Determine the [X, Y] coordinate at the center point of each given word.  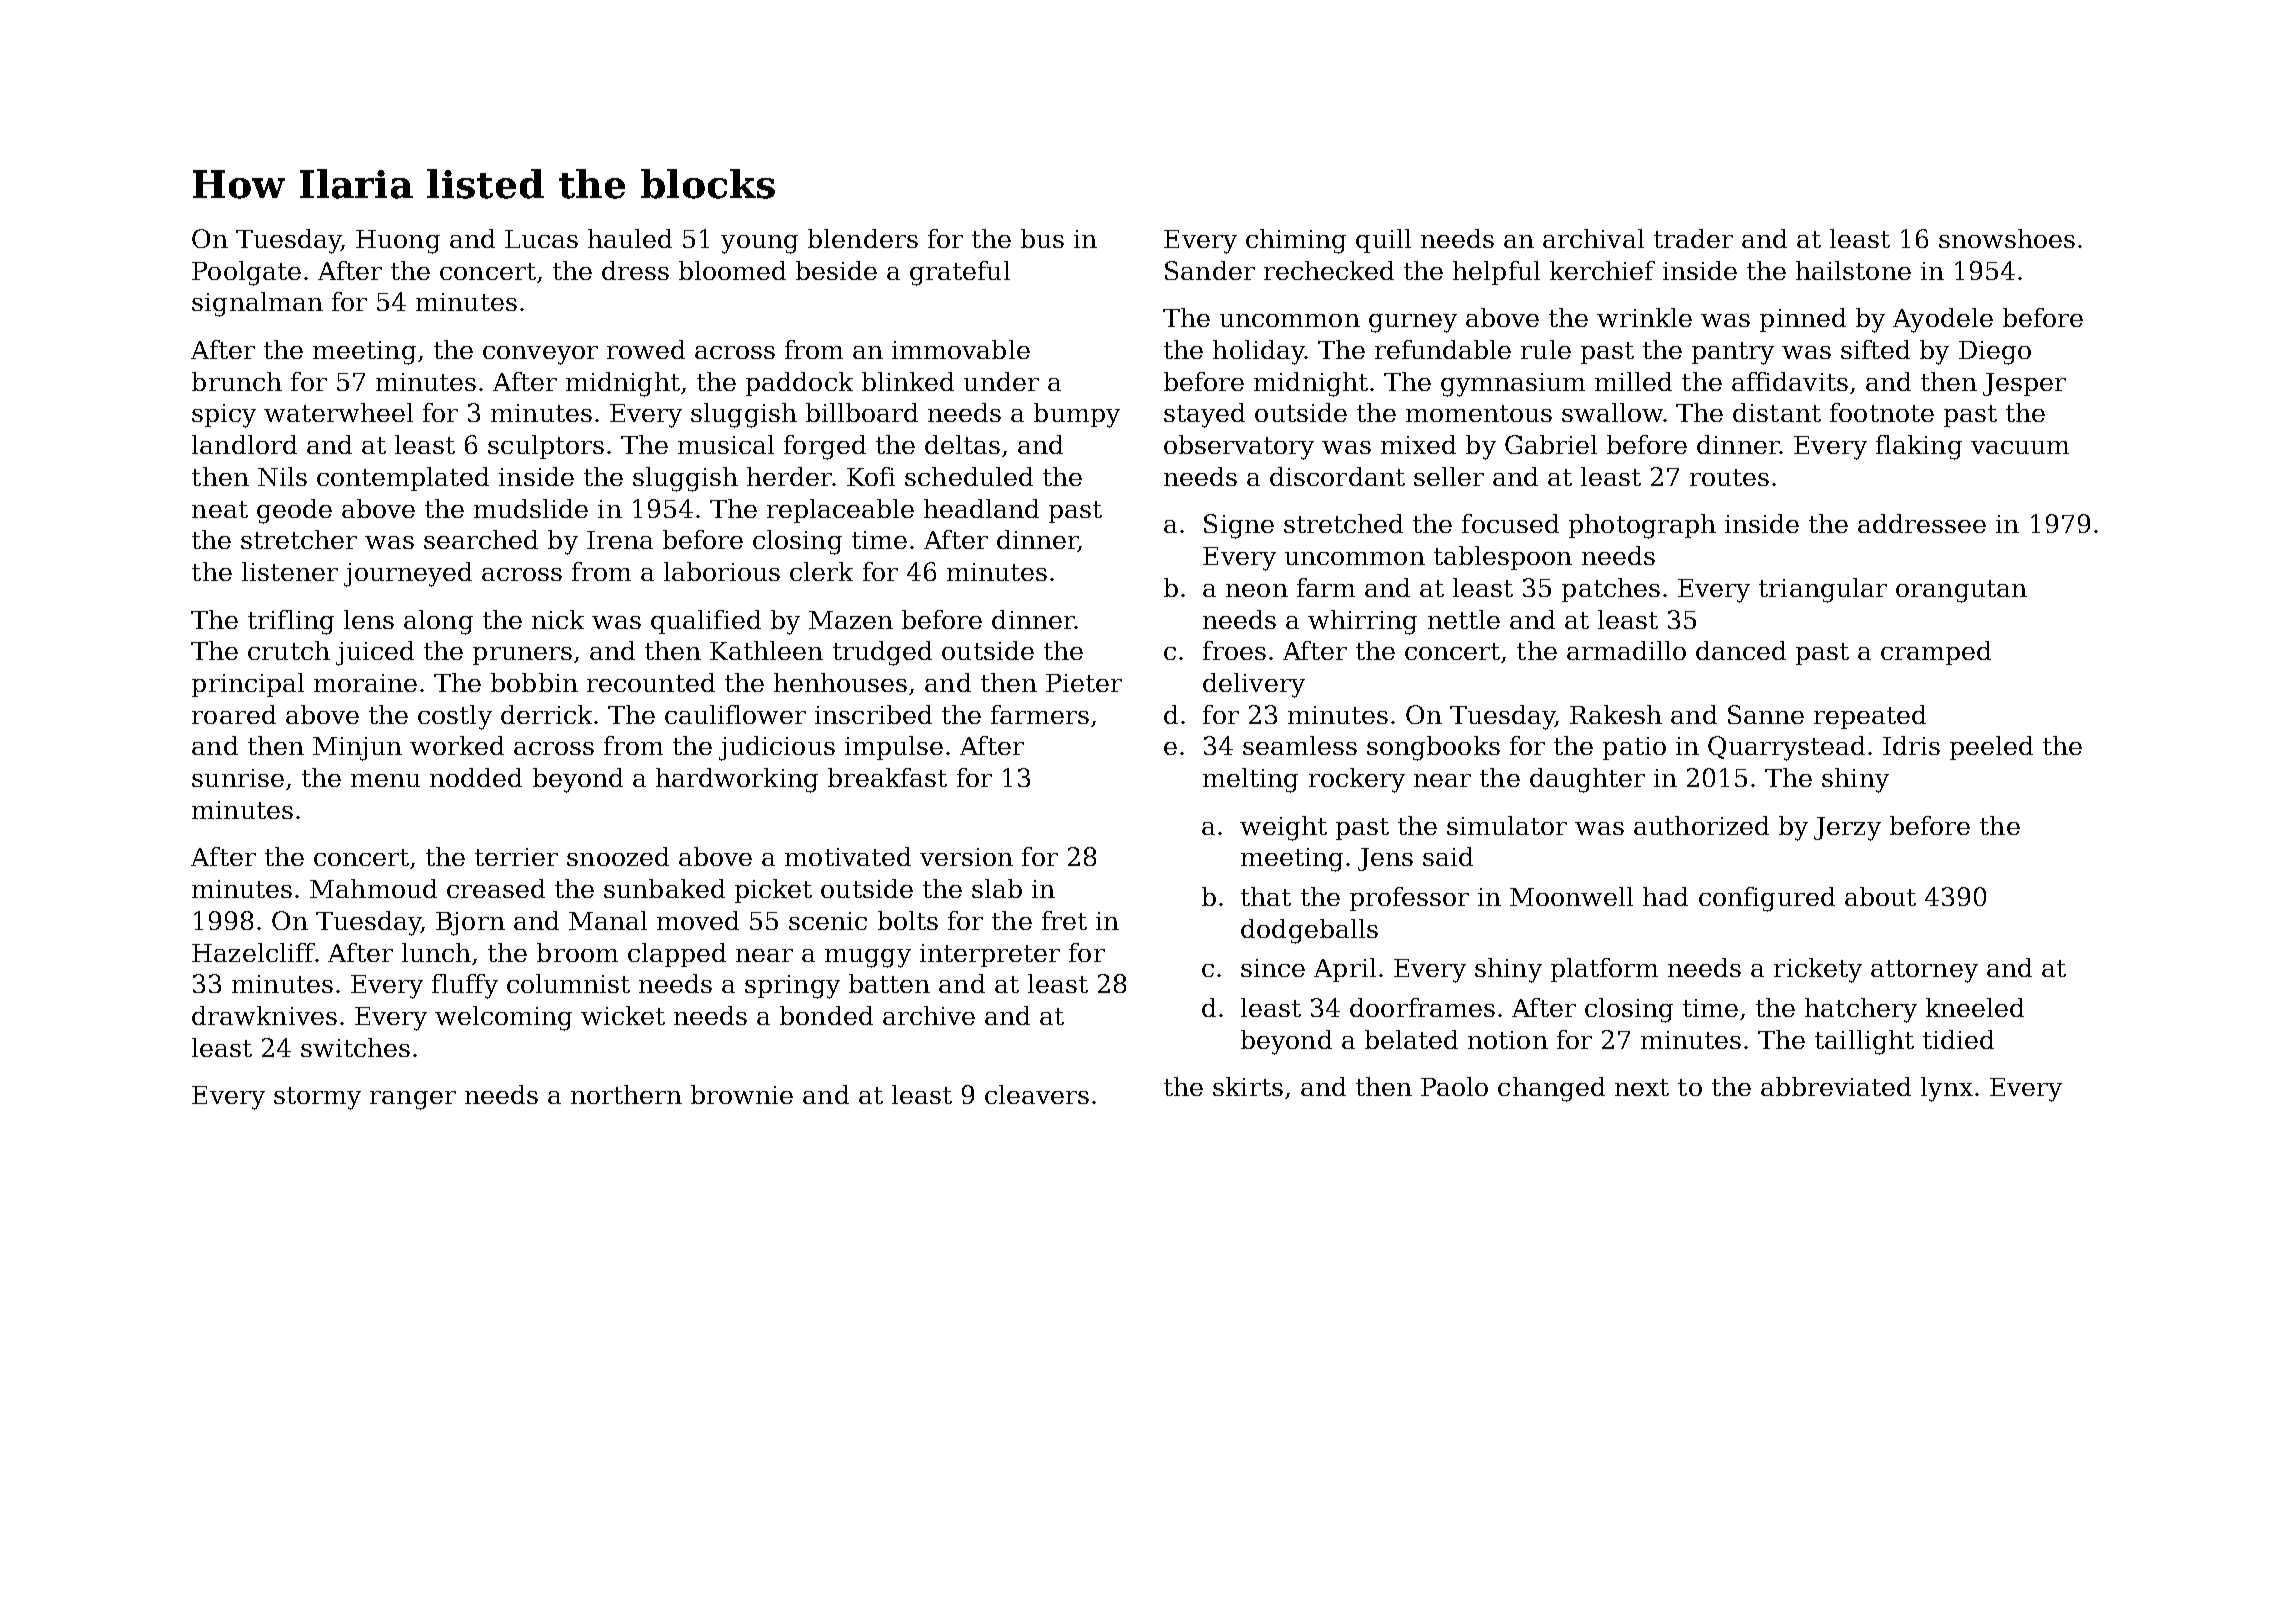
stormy [317, 1098]
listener [290, 571]
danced [1741, 650]
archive [929, 1015]
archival [1593, 238]
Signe [1239, 526]
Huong [398, 242]
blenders [863, 238]
